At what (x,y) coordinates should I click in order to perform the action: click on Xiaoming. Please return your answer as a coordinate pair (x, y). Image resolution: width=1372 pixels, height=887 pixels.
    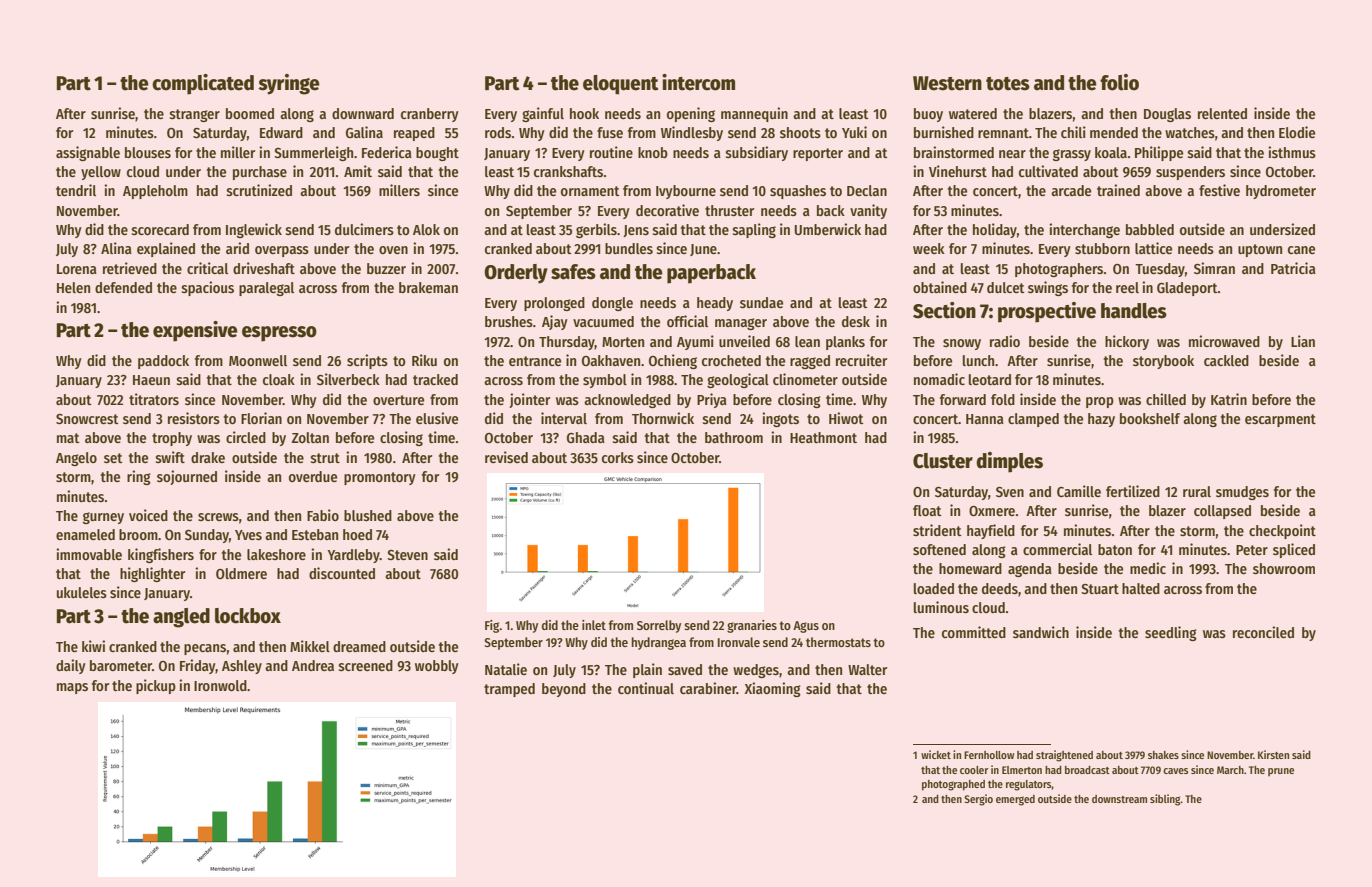
    Looking at the image, I should click on (773, 689).
